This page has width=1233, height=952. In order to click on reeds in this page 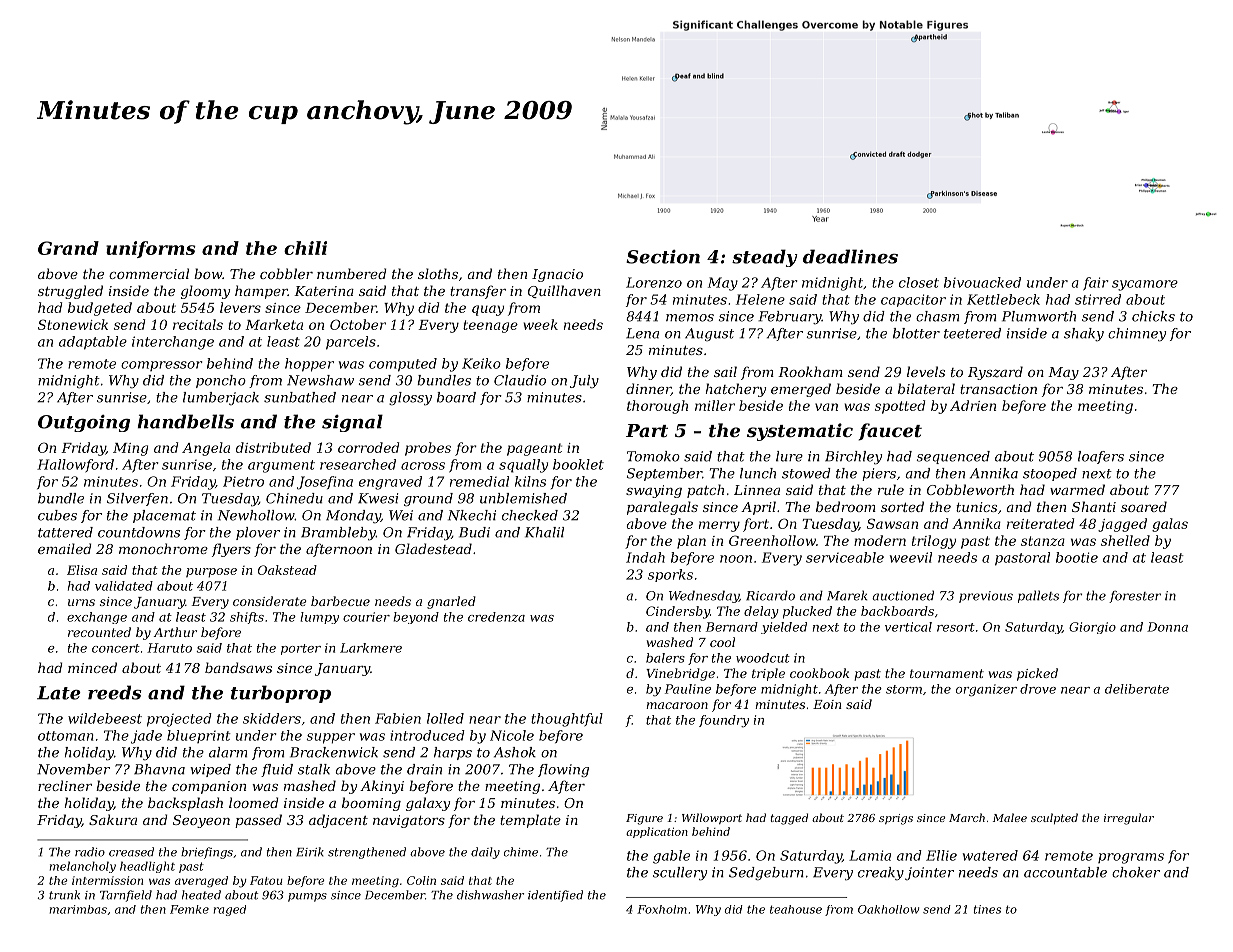, I will do `click(115, 692)`.
